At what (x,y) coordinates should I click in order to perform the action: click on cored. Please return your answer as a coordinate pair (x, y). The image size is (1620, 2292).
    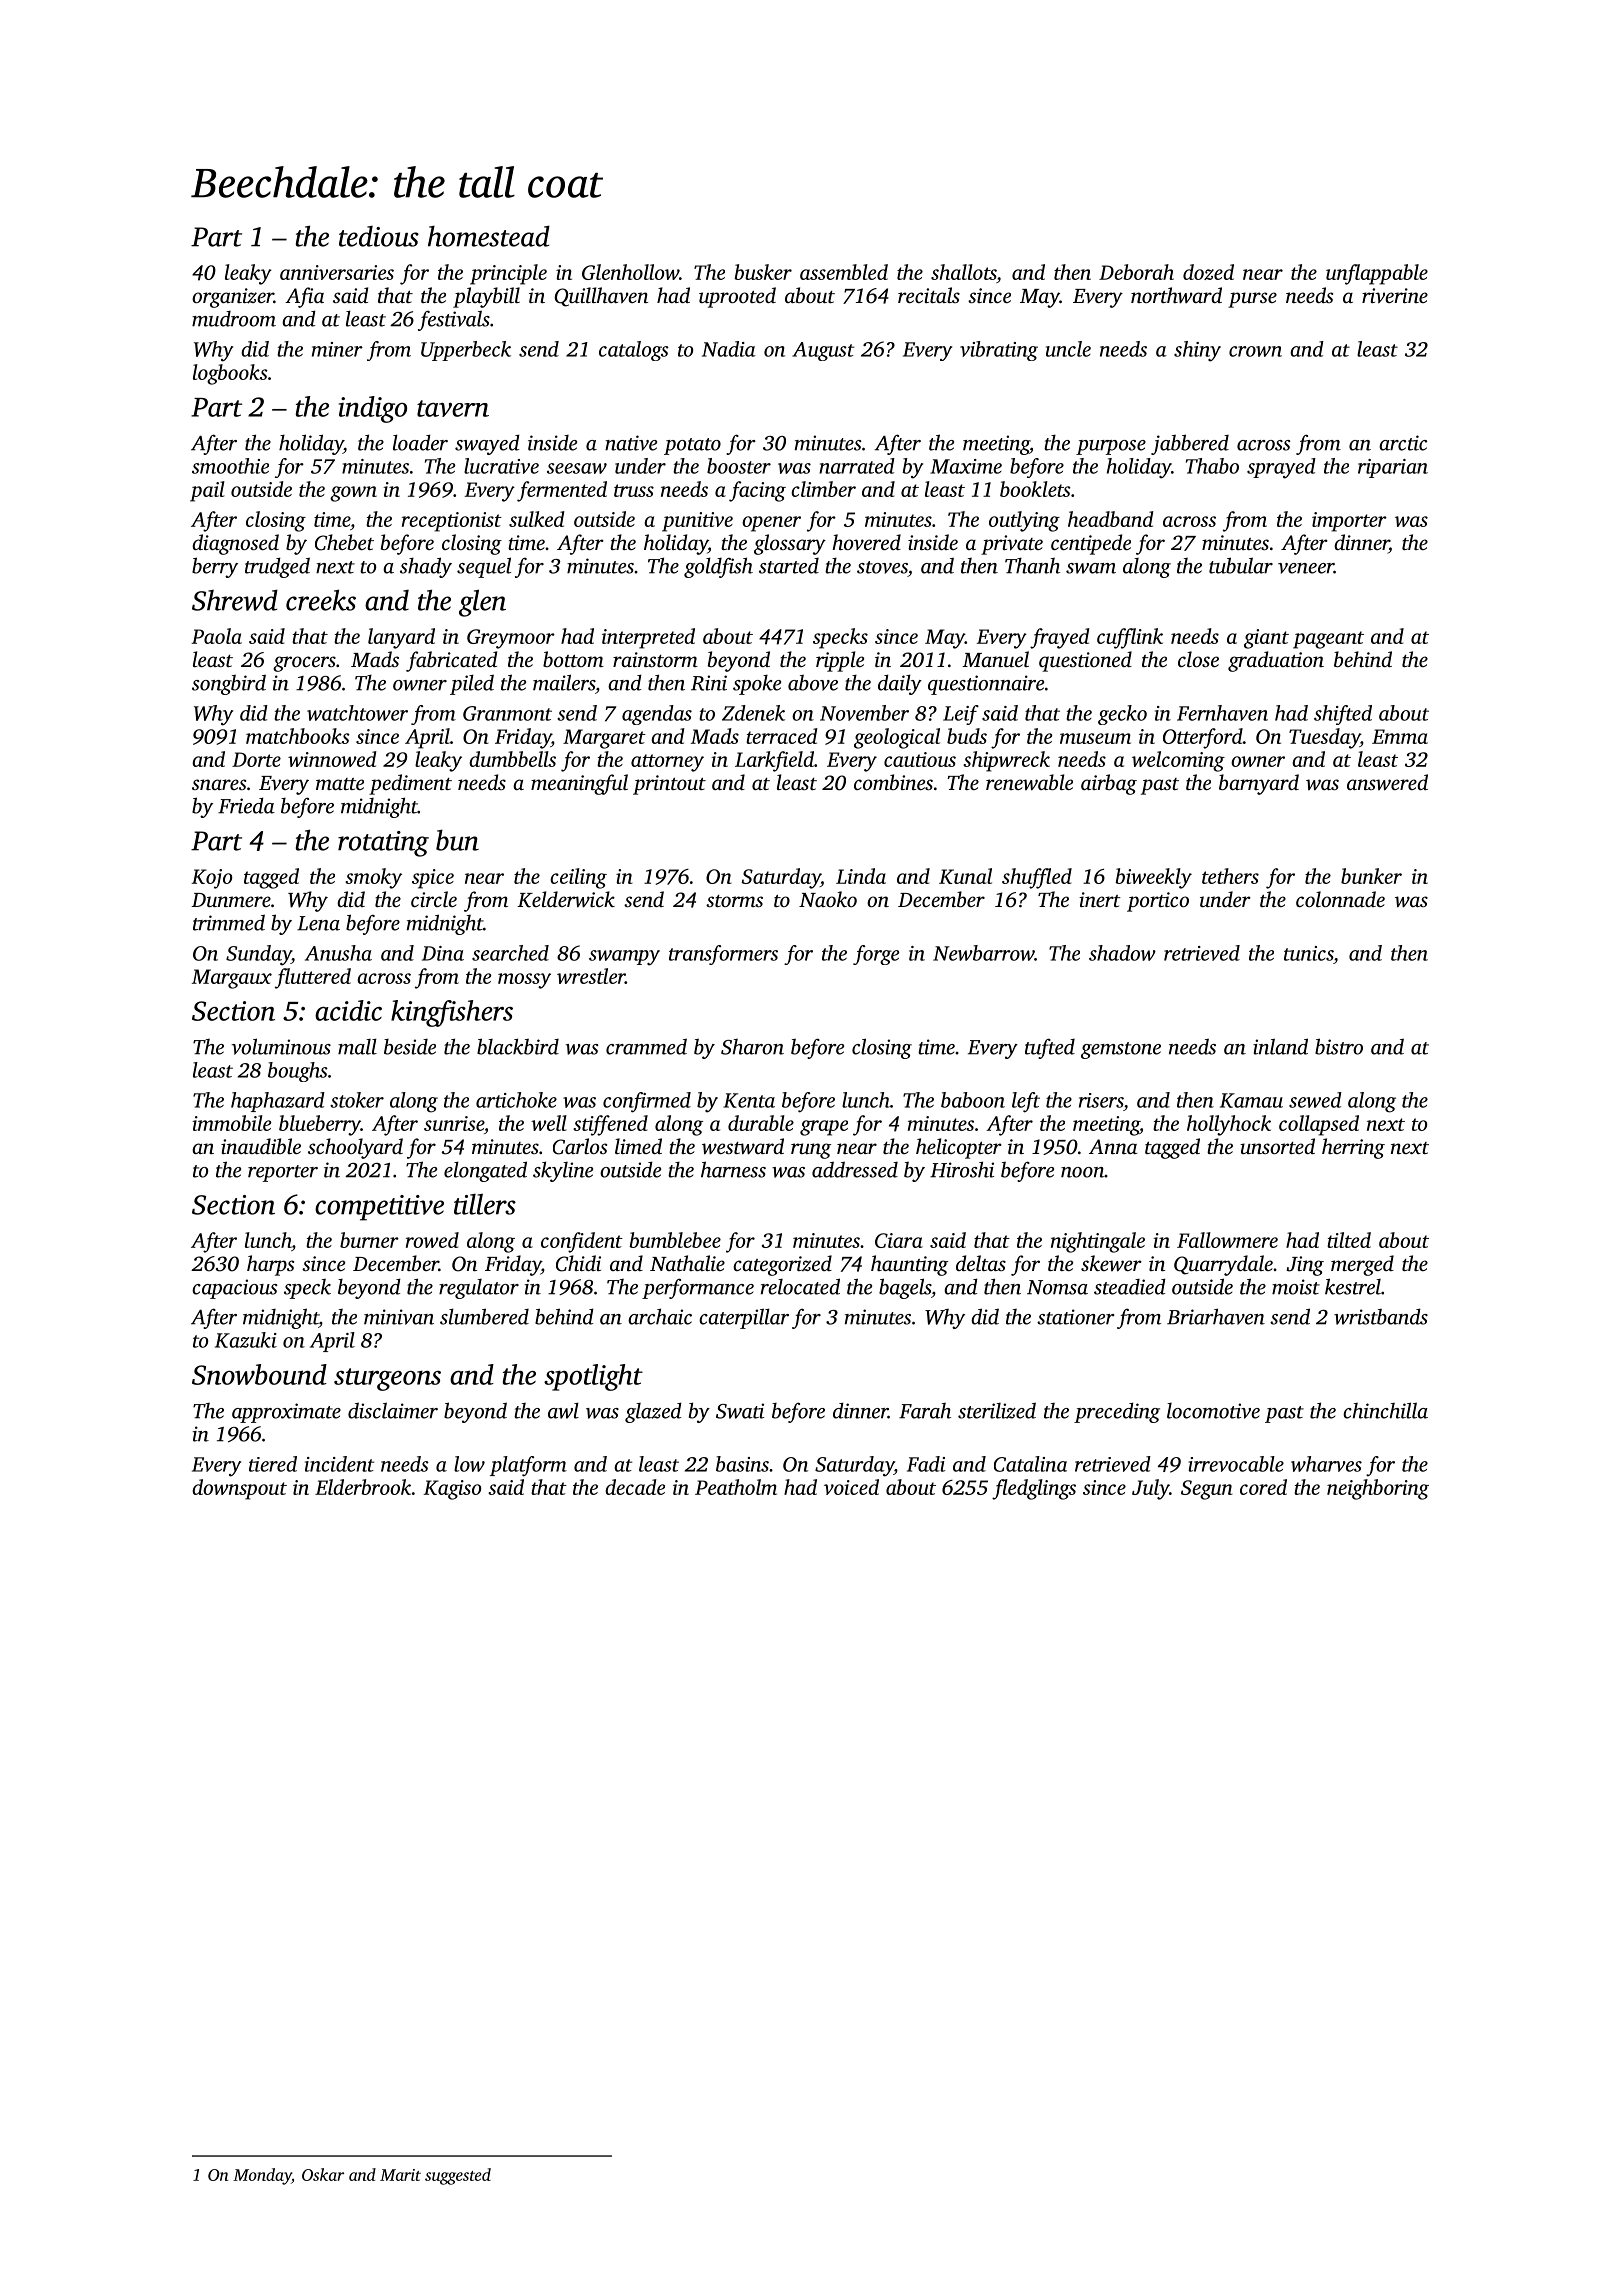
    Looking at the image, I should click on (1263, 1487).
